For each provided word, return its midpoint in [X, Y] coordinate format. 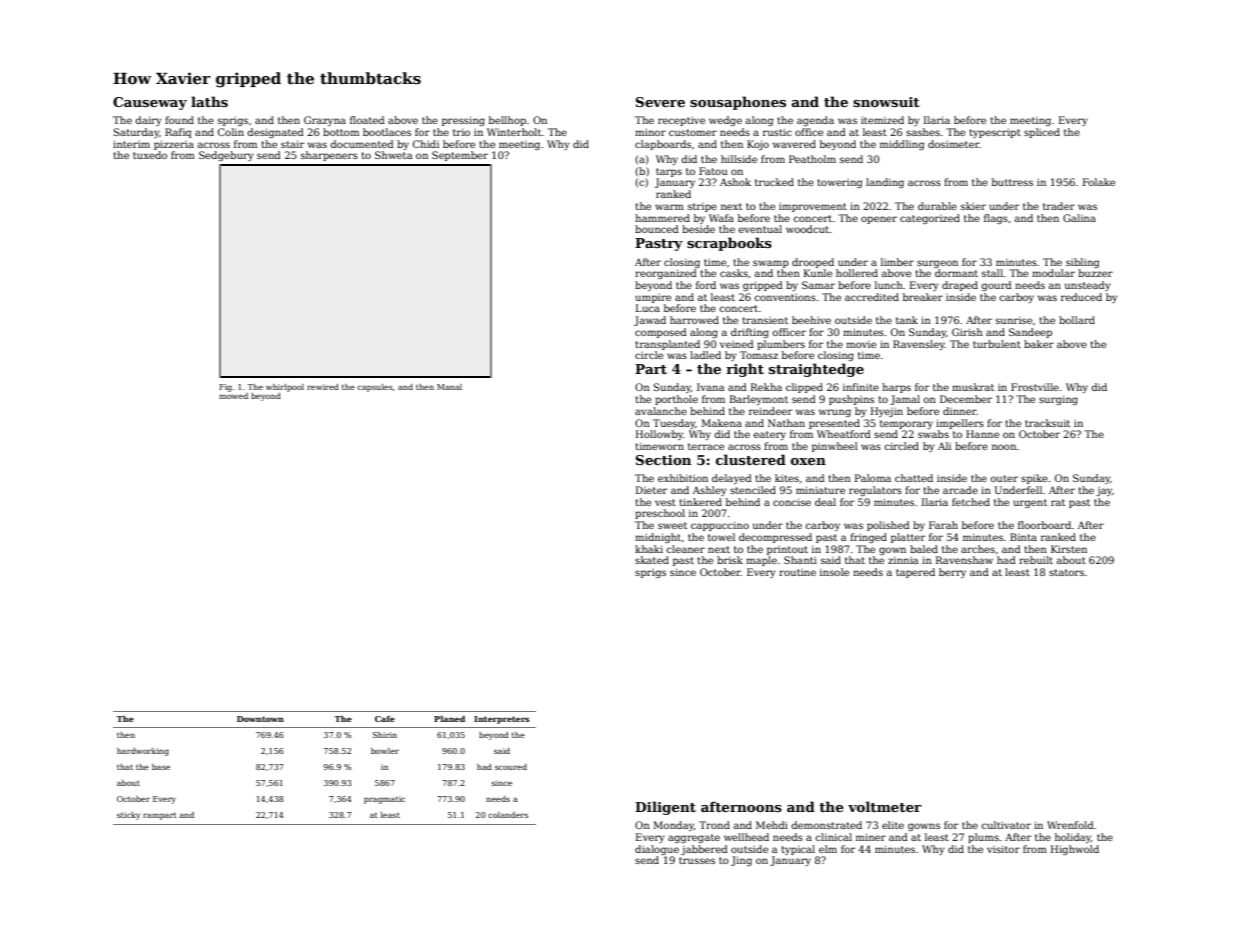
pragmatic [384, 800]
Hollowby [659, 435]
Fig [225, 388]
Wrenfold [1070, 825]
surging [1058, 400]
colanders [508, 815]
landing [885, 183]
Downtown [260, 719]
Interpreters [501, 720]
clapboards [663, 145]
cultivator [1006, 825]
